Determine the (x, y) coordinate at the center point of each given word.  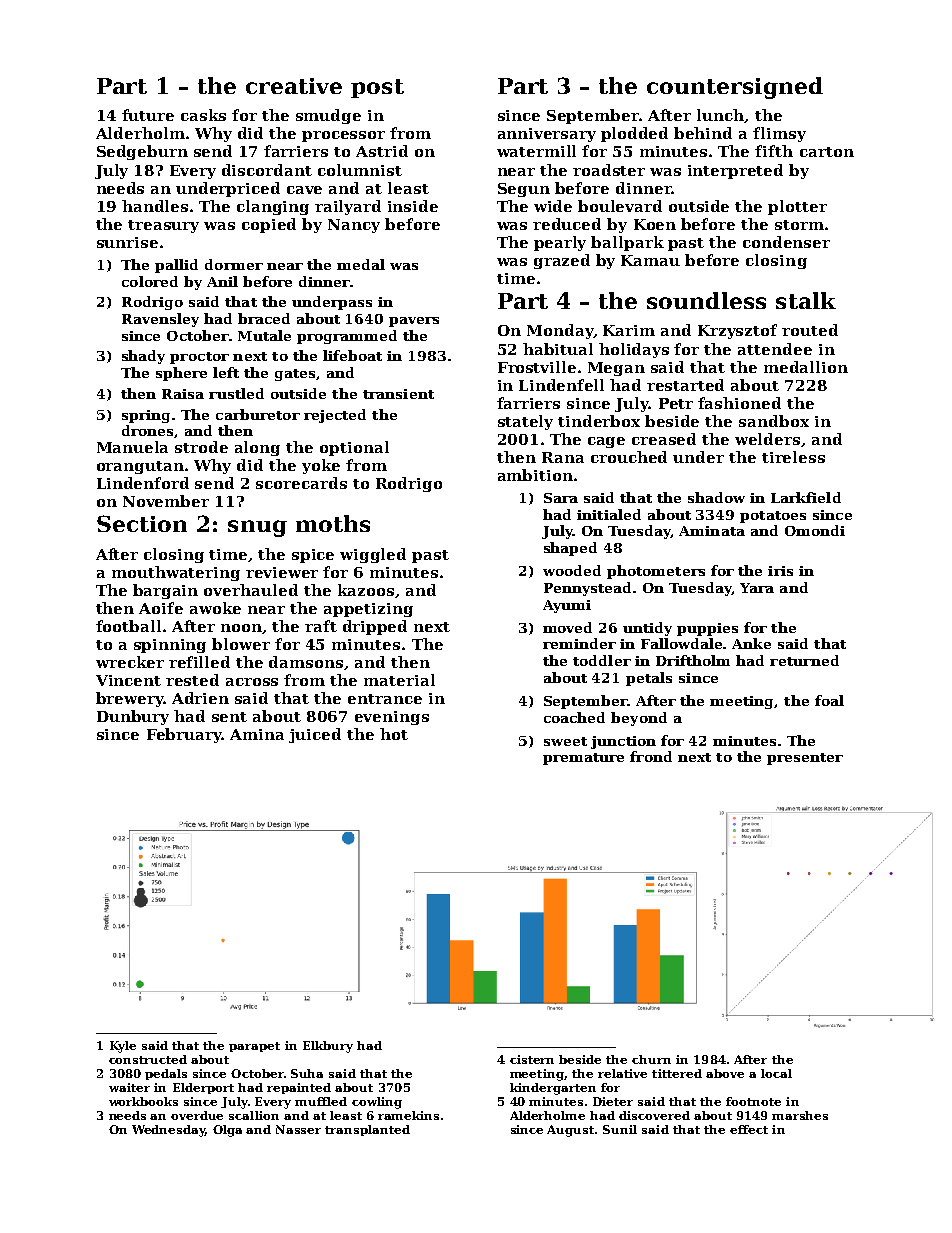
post (377, 88)
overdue (197, 1115)
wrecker (130, 662)
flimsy (779, 134)
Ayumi (567, 606)
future (148, 115)
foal (829, 700)
